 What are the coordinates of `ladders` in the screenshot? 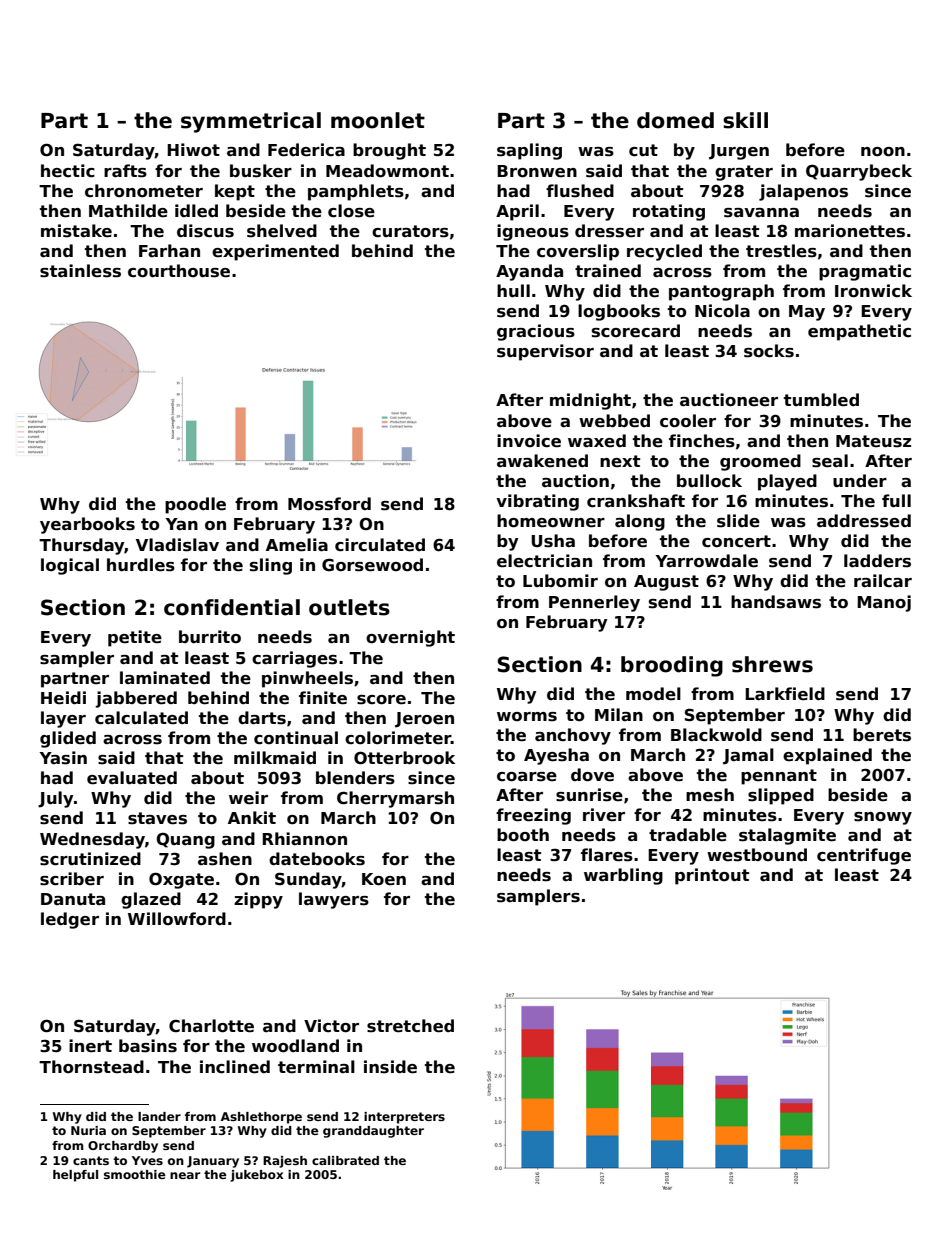 It's located at (877, 561).
